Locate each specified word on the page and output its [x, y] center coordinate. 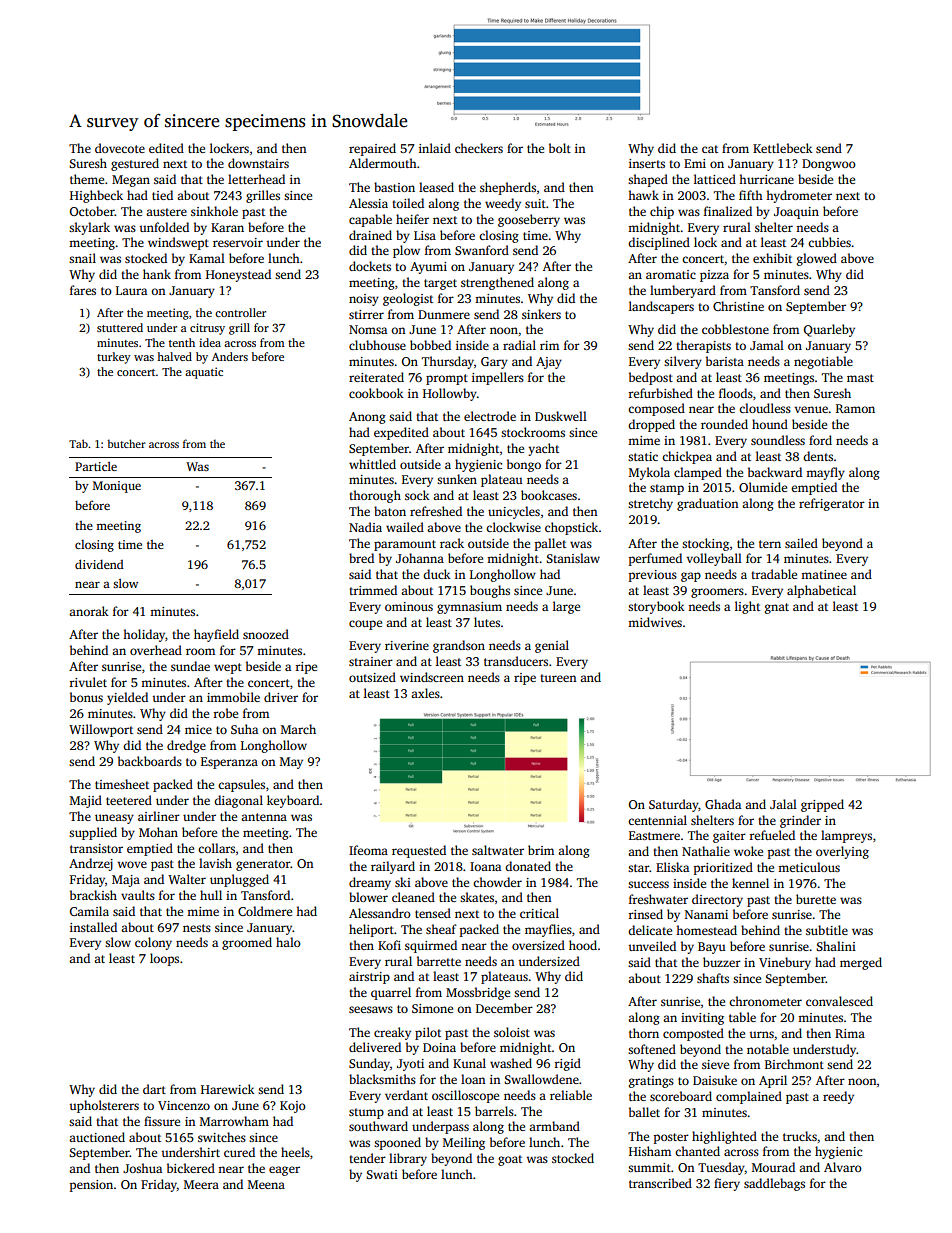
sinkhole [214, 211]
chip [662, 212]
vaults [138, 895]
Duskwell [561, 416]
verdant [406, 1095]
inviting [702, 1019]
